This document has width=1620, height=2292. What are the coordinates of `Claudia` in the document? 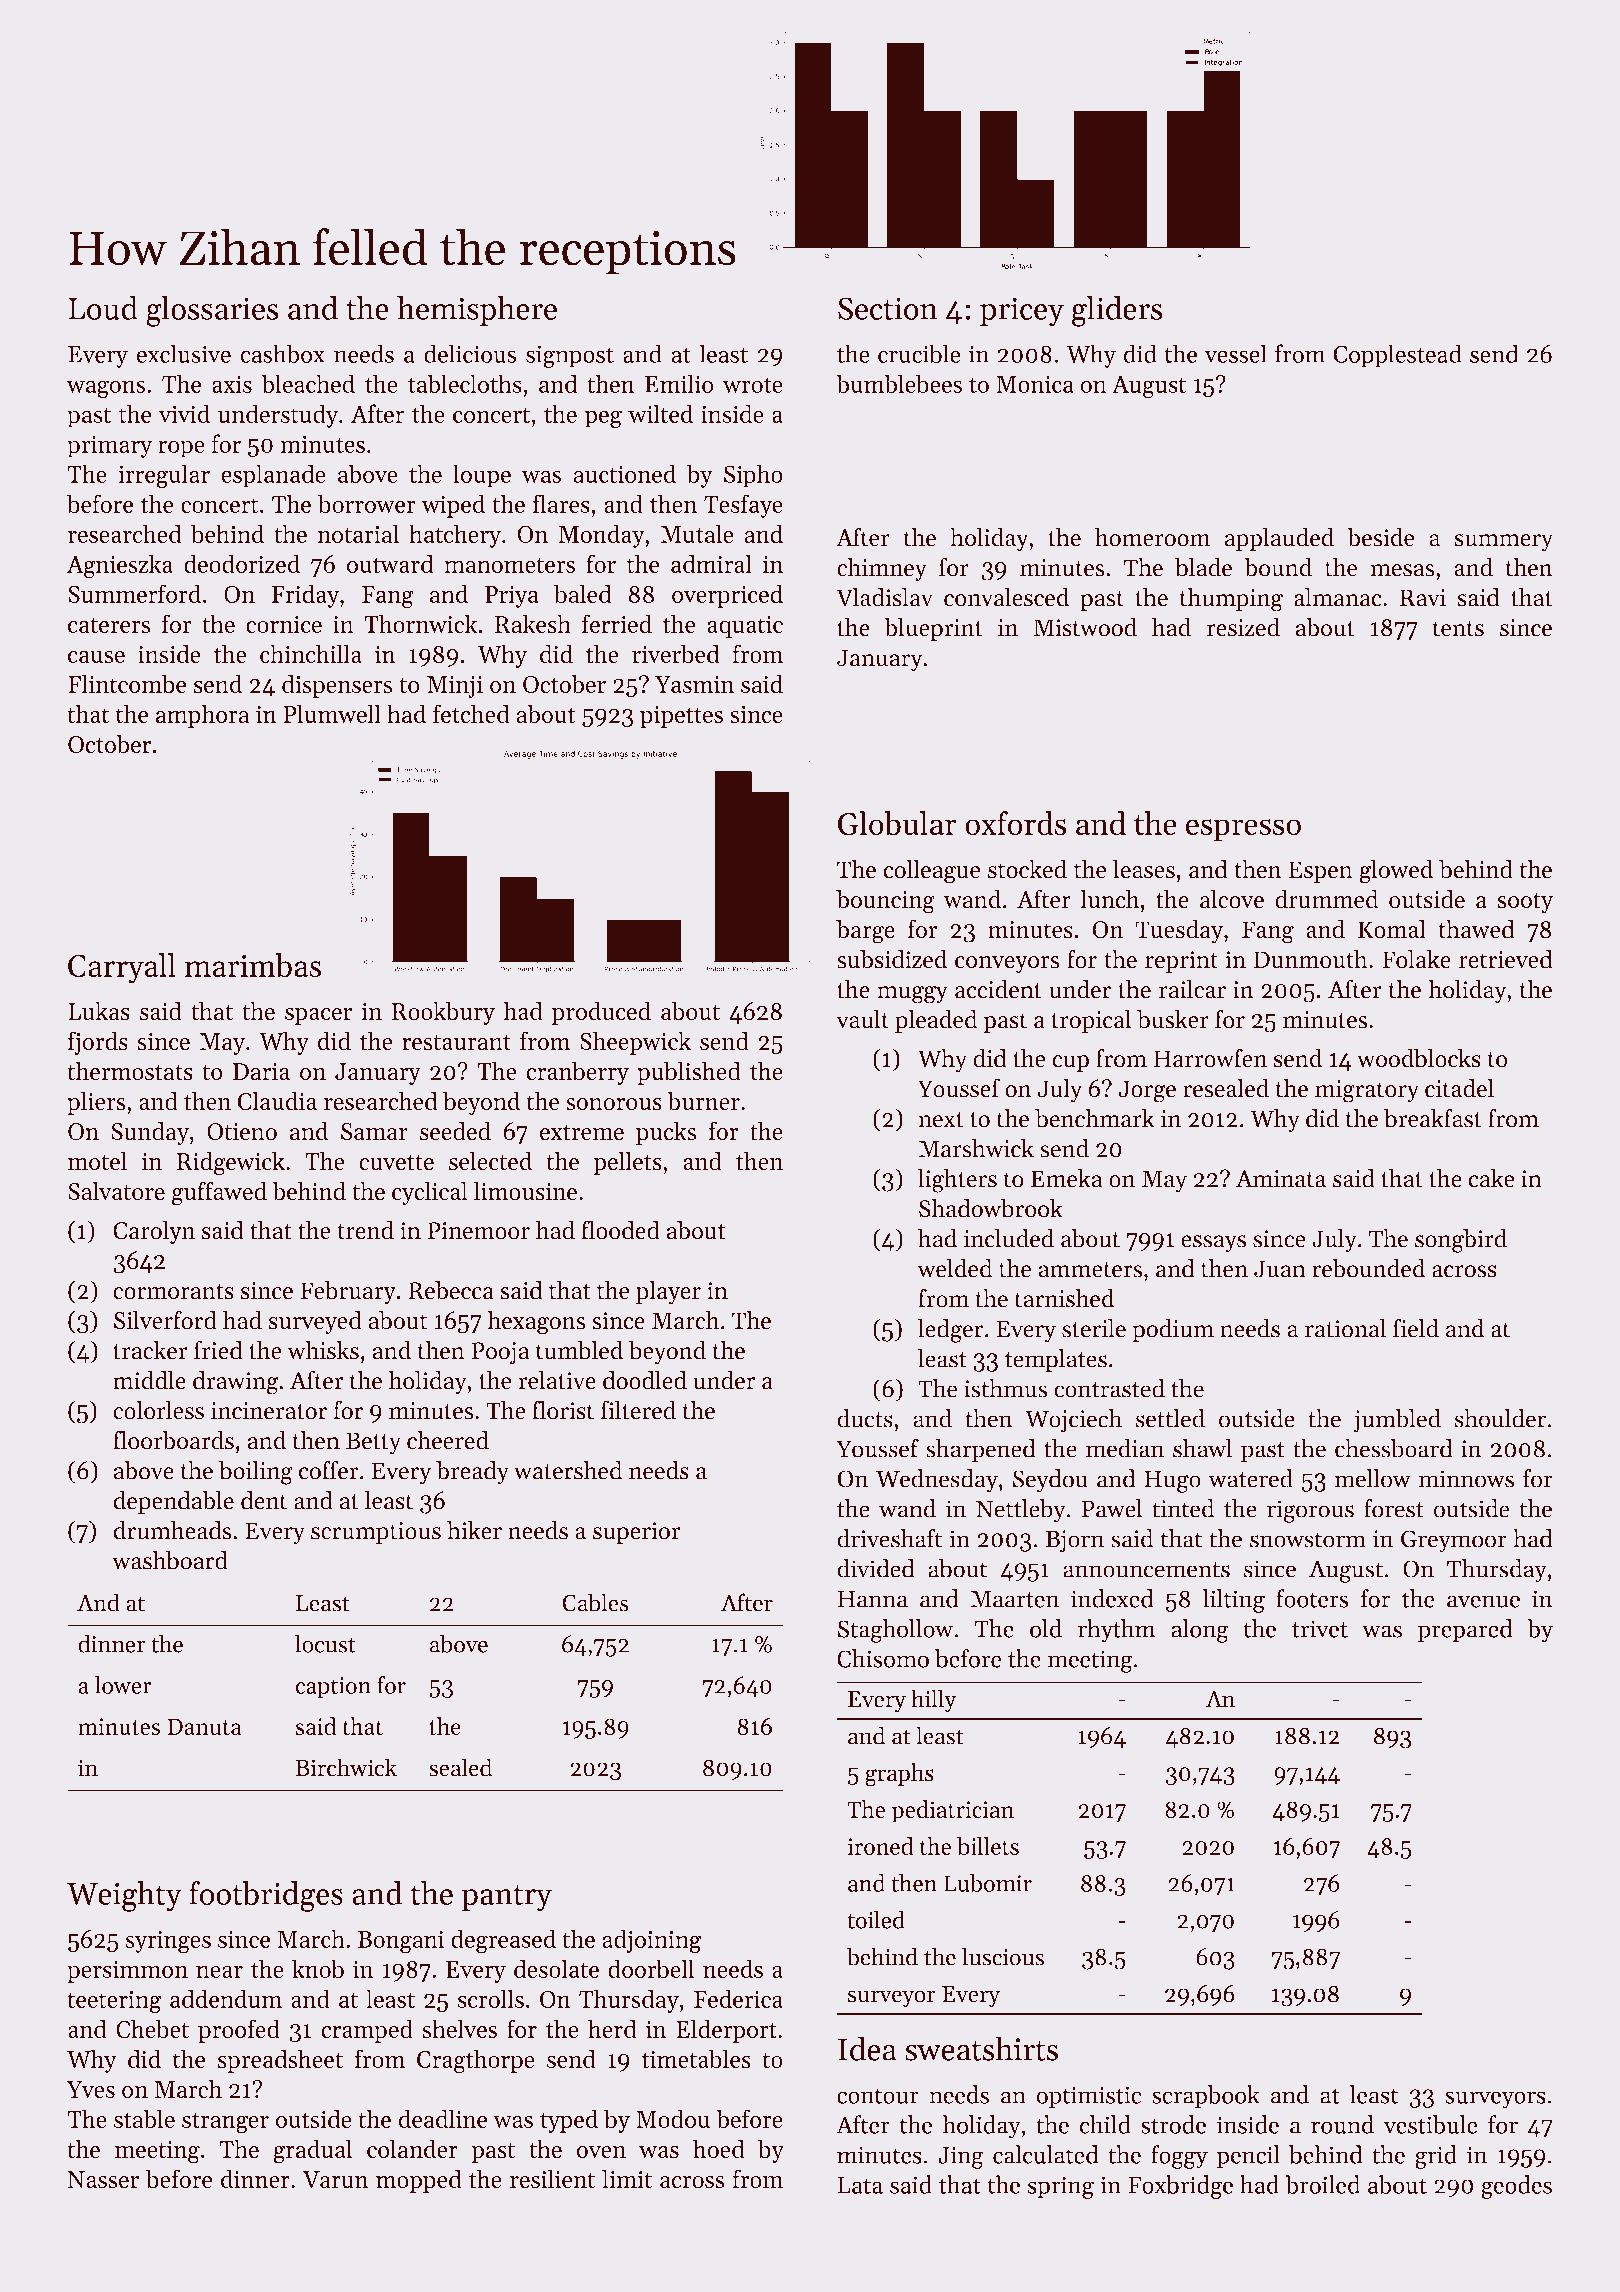 It's located at (277, 1101).
